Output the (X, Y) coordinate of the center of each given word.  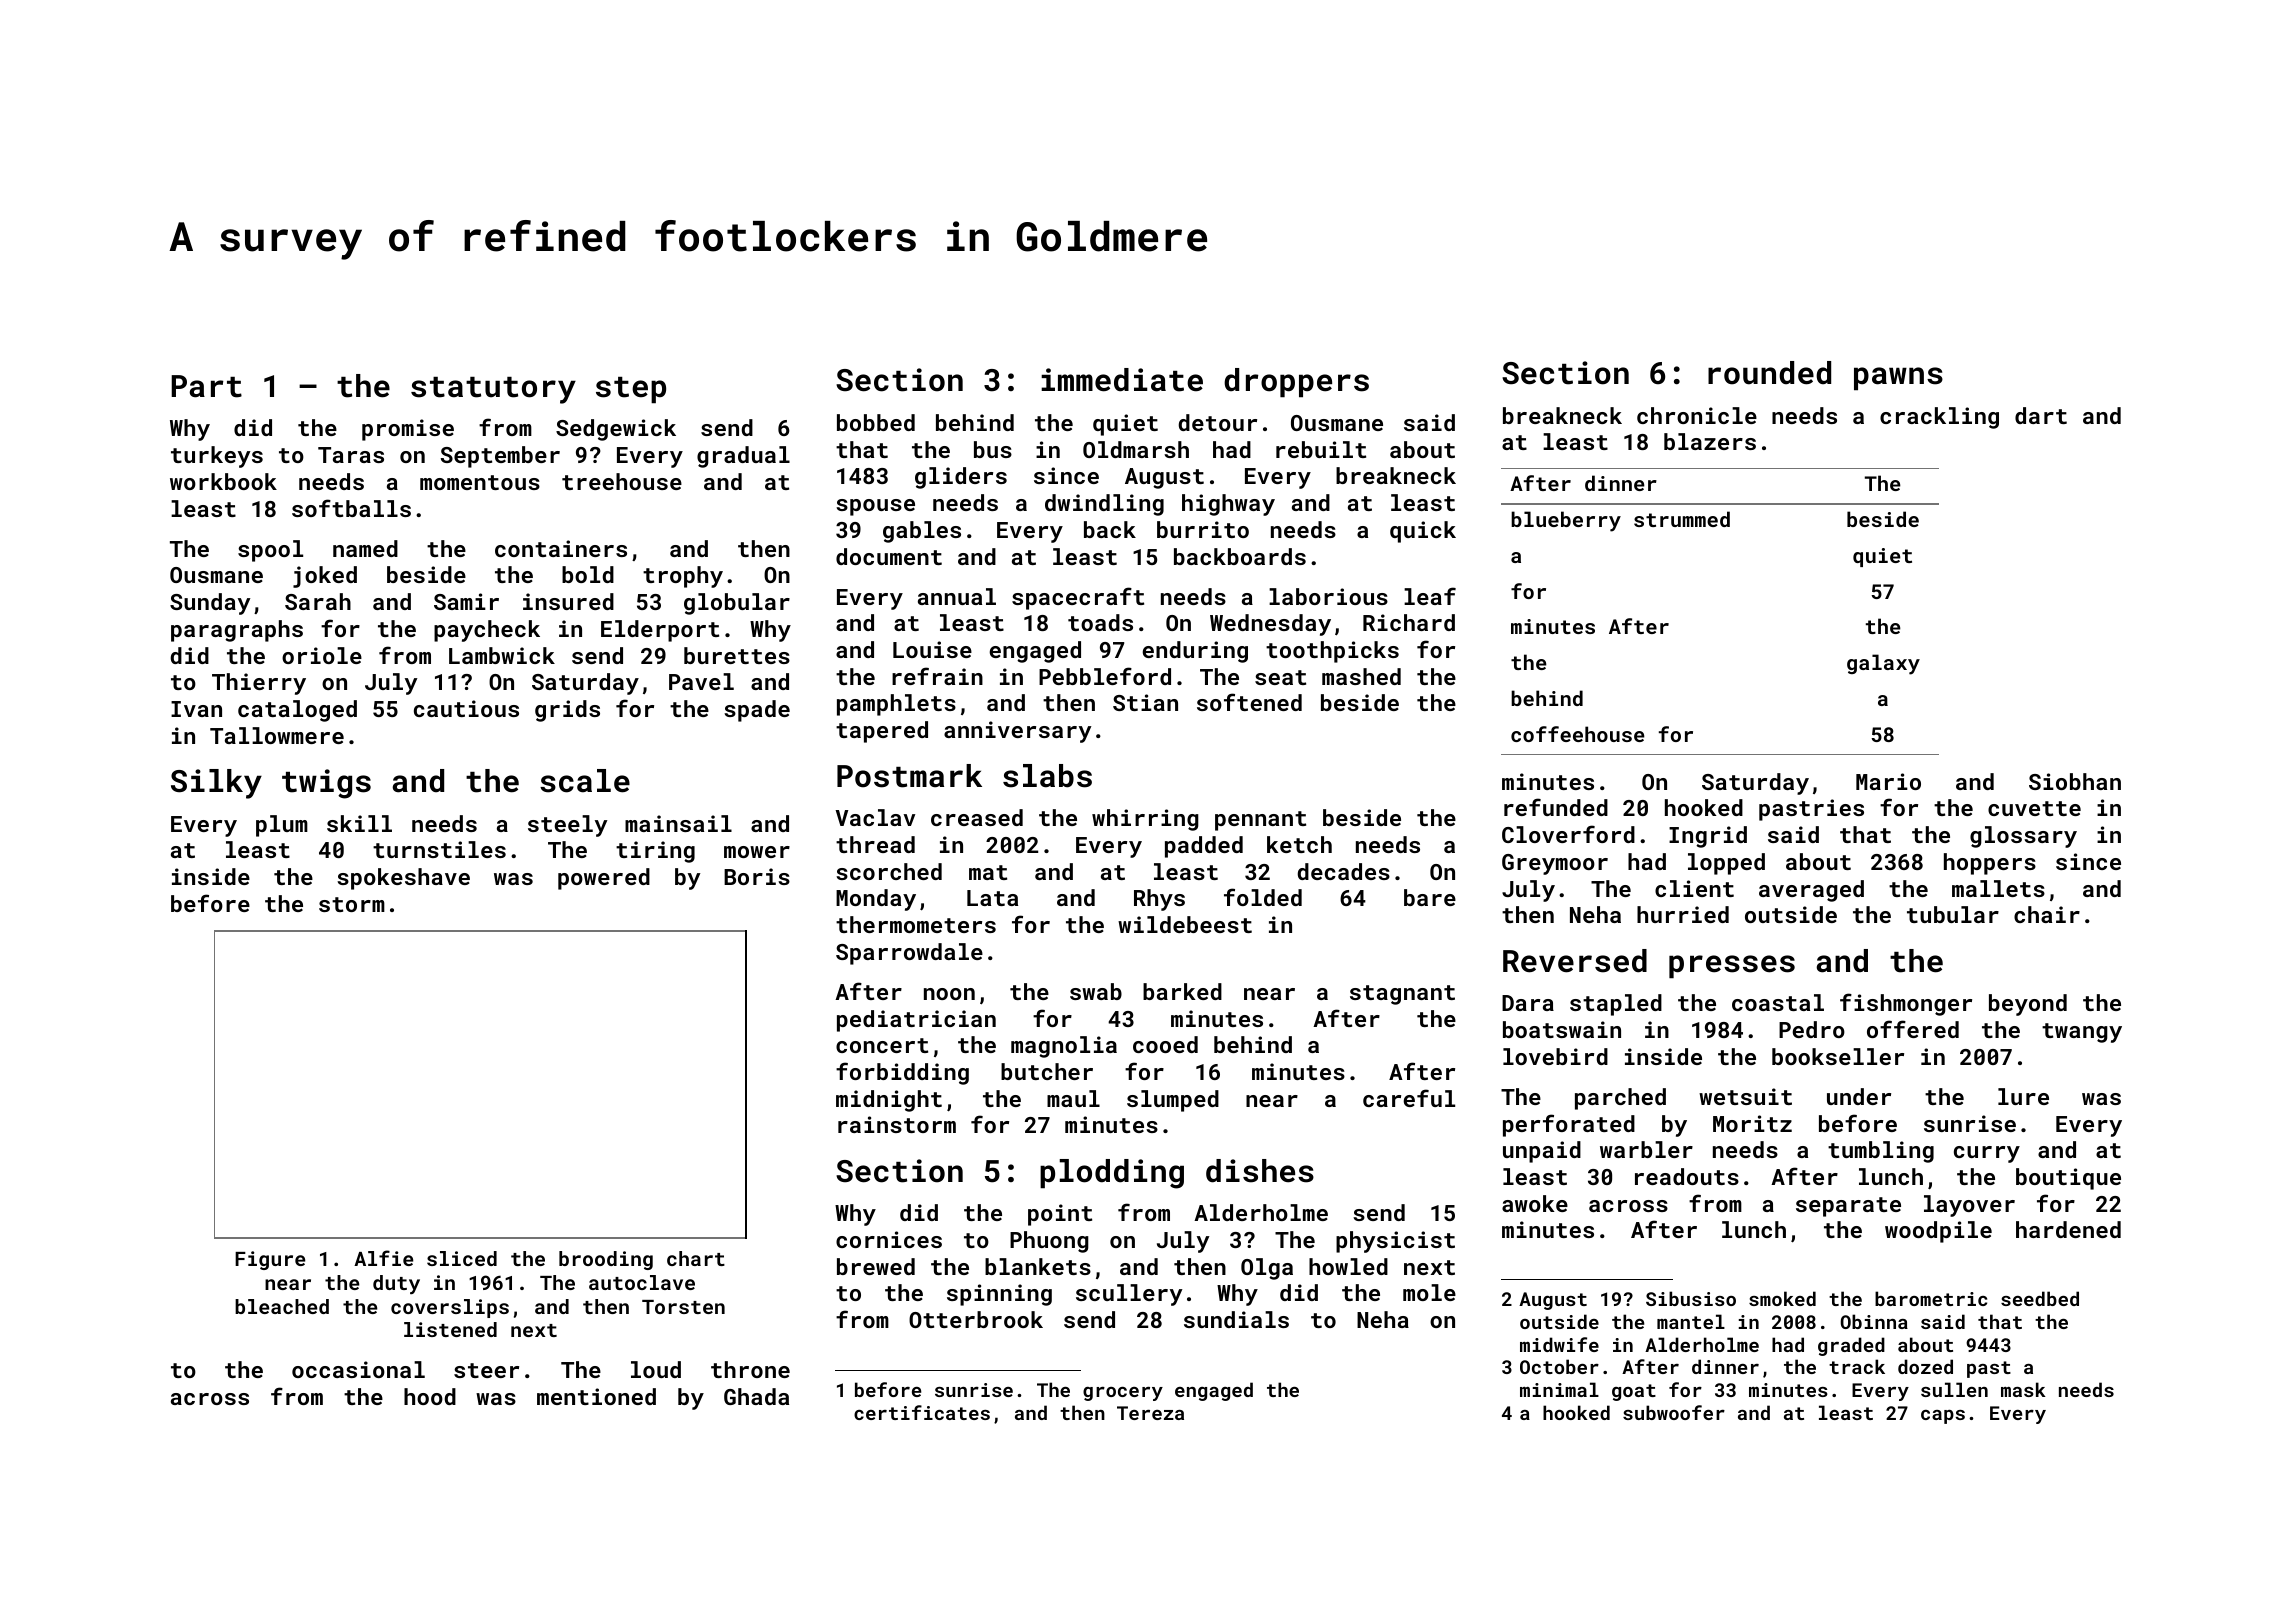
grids (567, 711)
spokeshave (403, 879)
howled (1348, 1266)
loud (656, 1369)
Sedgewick (616, 430)
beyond (2028, 1005)
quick (1423, 532)
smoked (1782, 1298)
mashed (1361, 676)
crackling (1939, 418)
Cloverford (1568, 834)
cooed (1165, 1044)
